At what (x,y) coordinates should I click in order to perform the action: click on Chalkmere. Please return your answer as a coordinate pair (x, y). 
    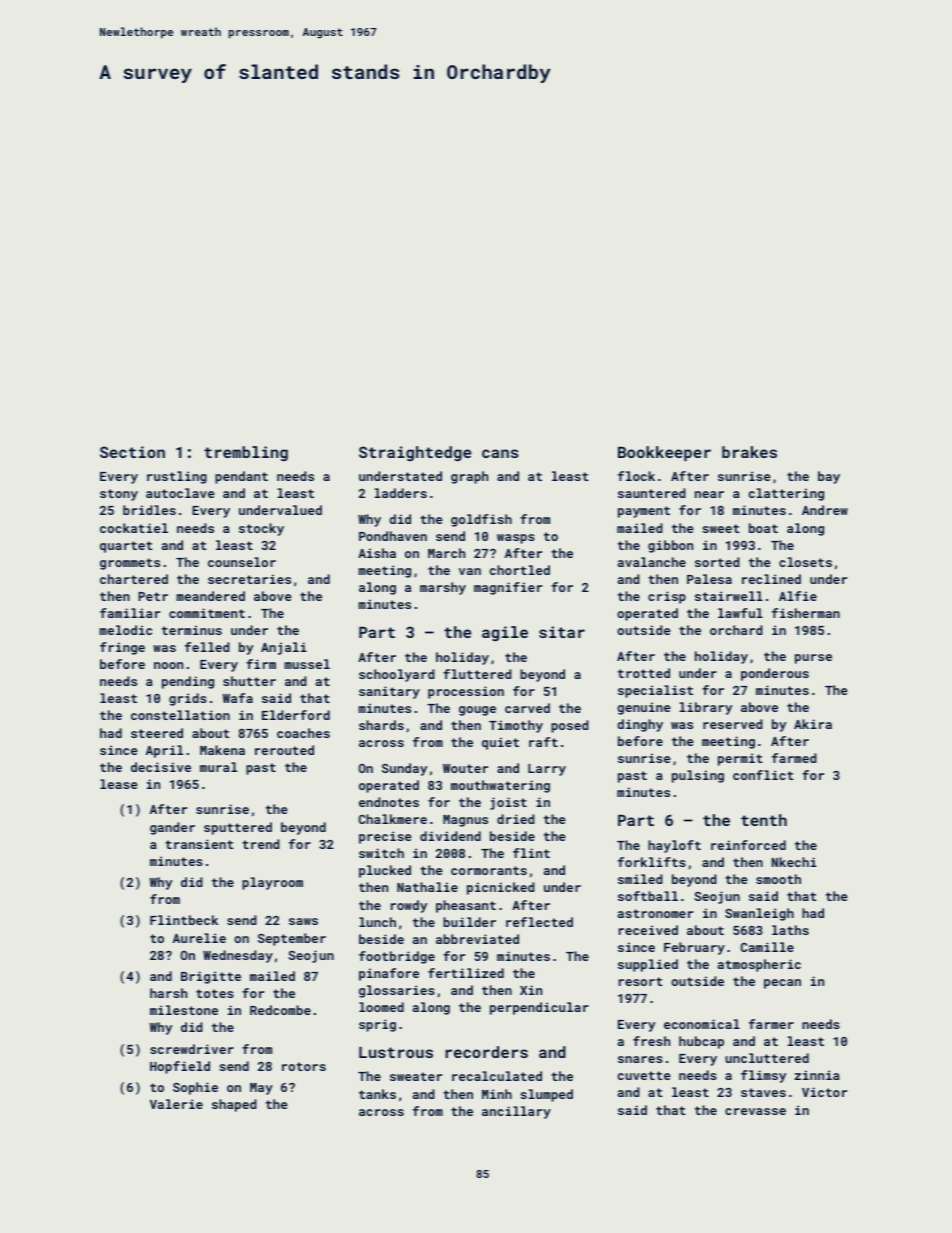
    Looking at the image, I should click on (392, 819).
